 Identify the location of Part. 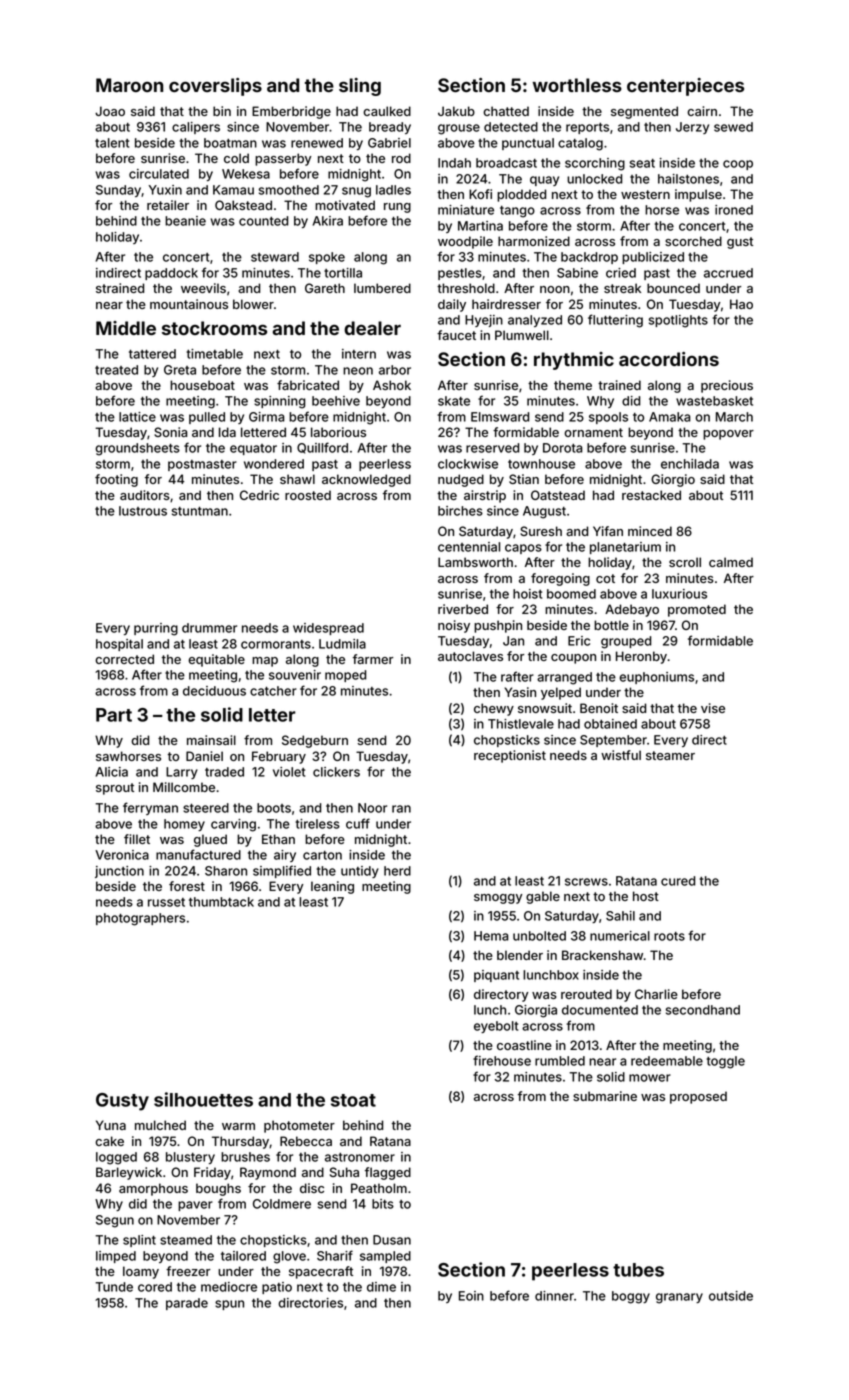
(114, 715).
